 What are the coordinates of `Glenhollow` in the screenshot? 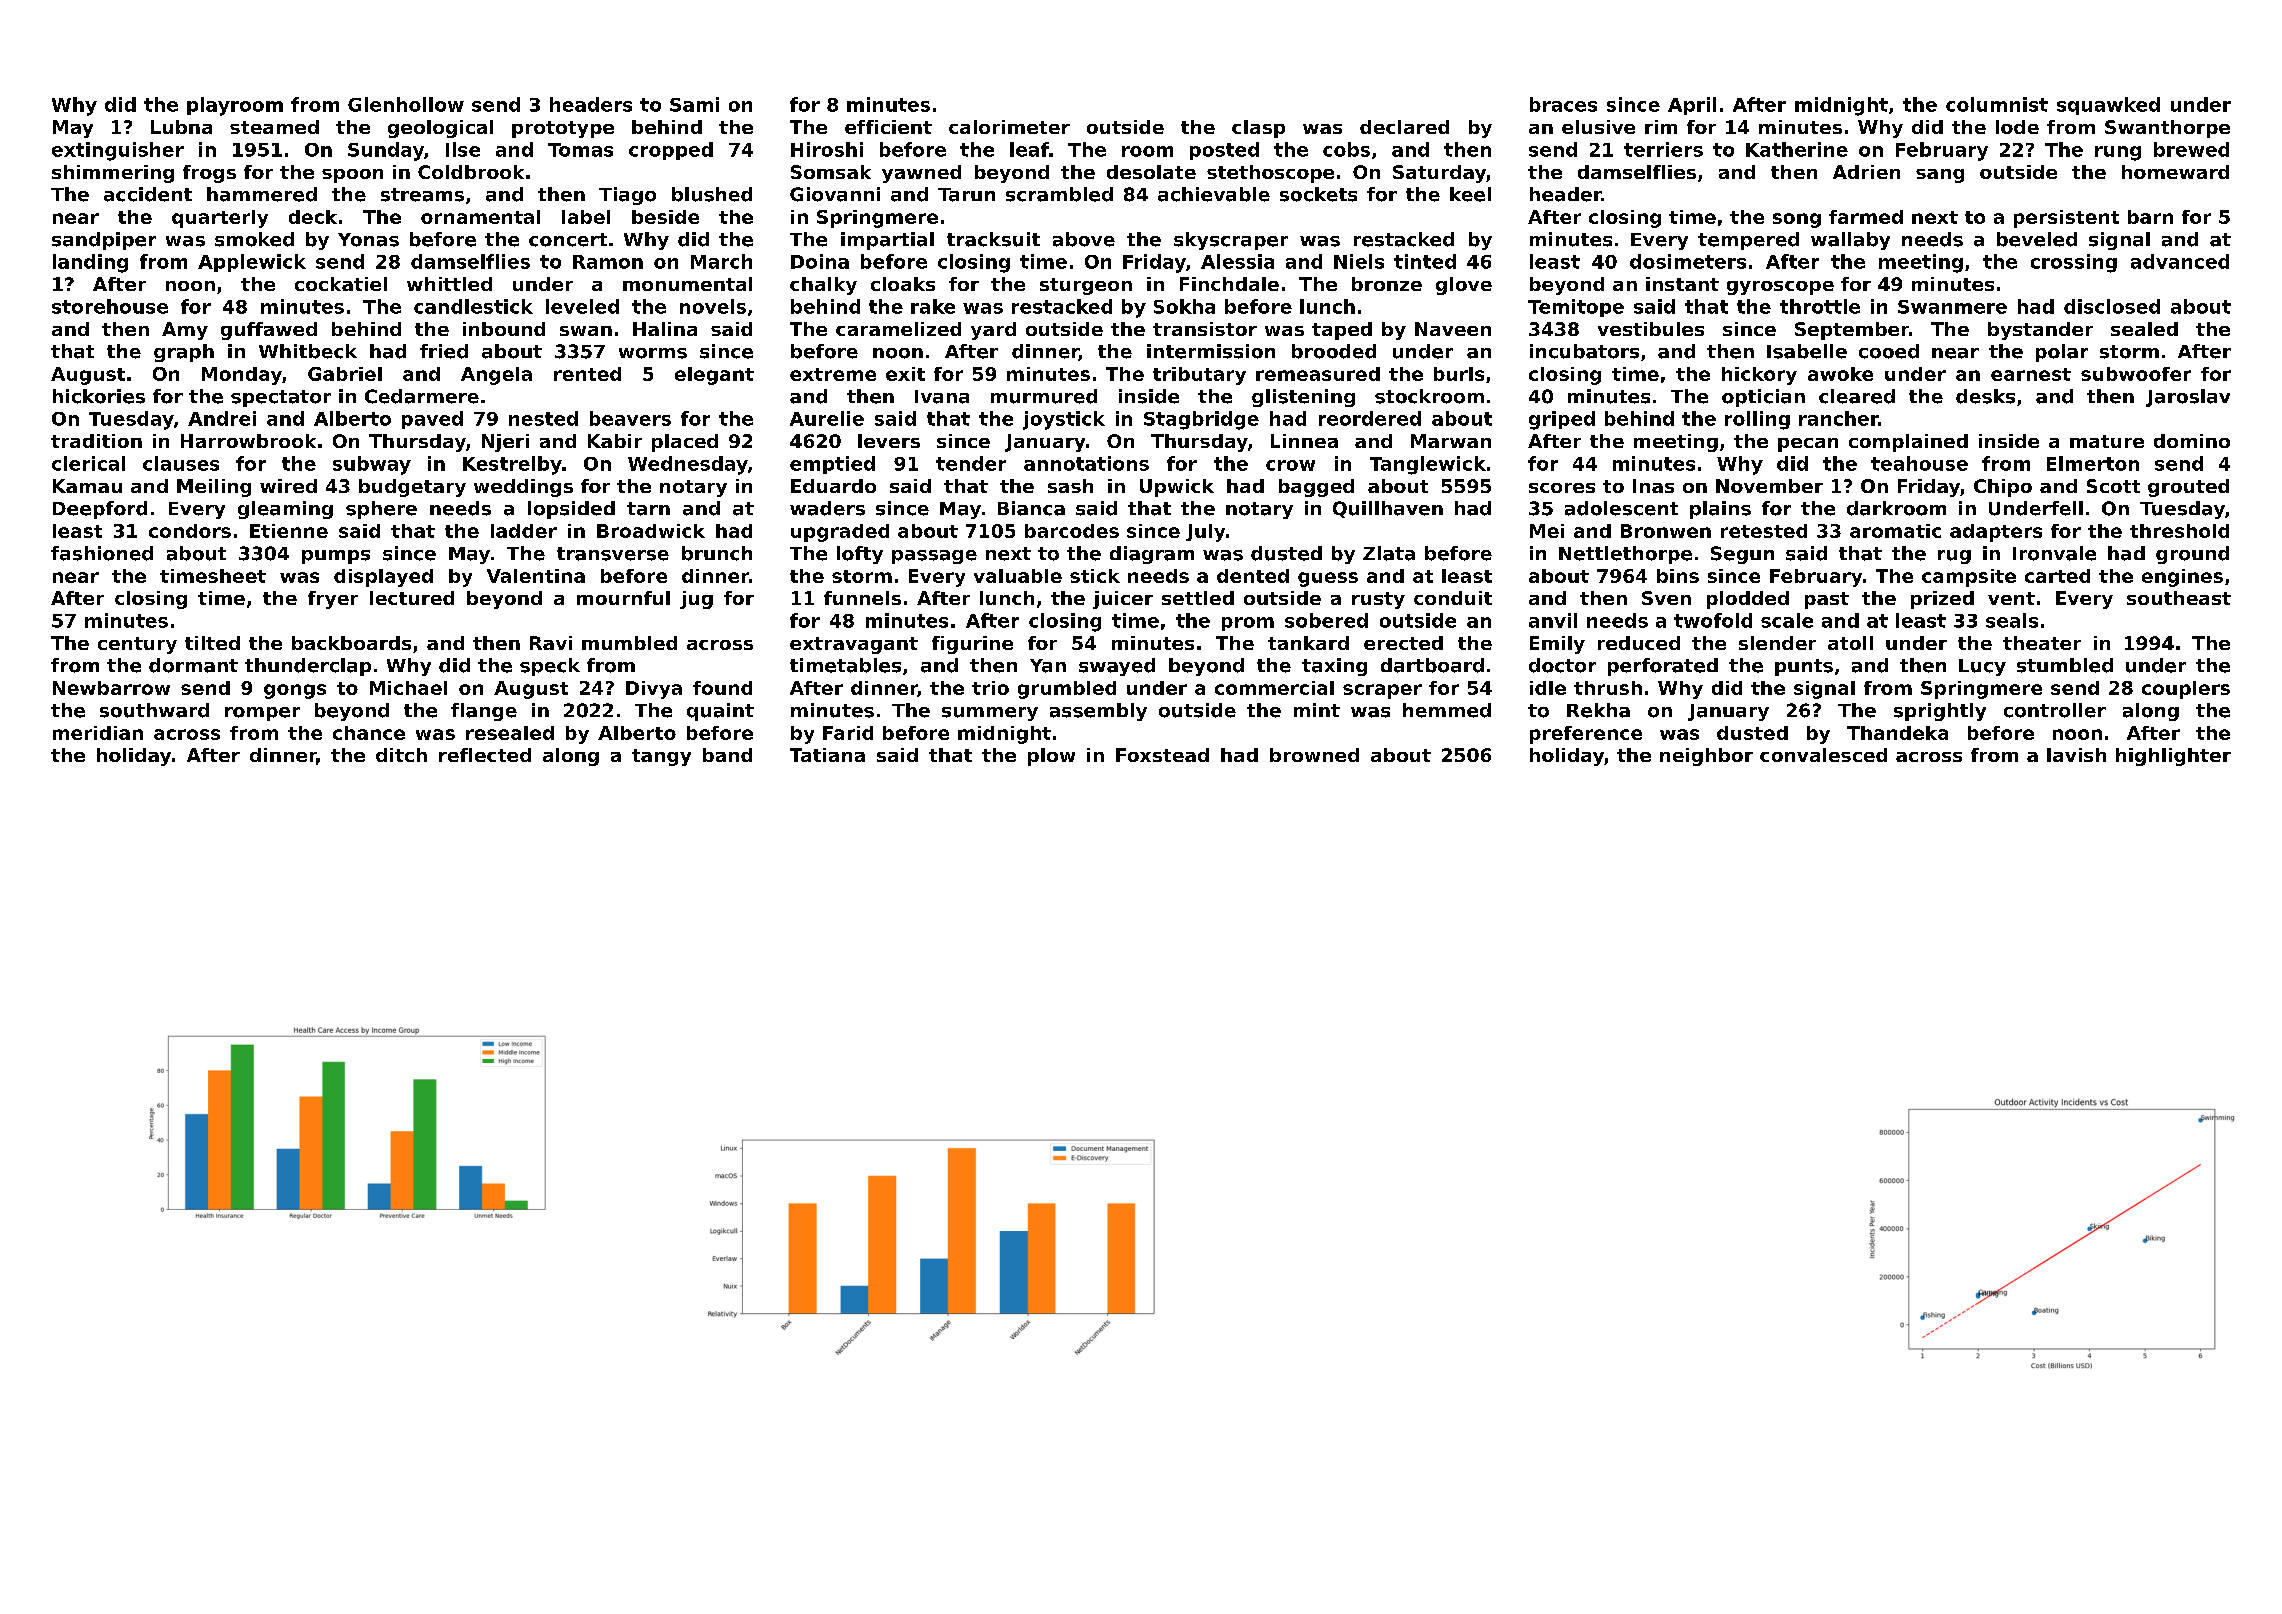 It's located at (406, 104).
